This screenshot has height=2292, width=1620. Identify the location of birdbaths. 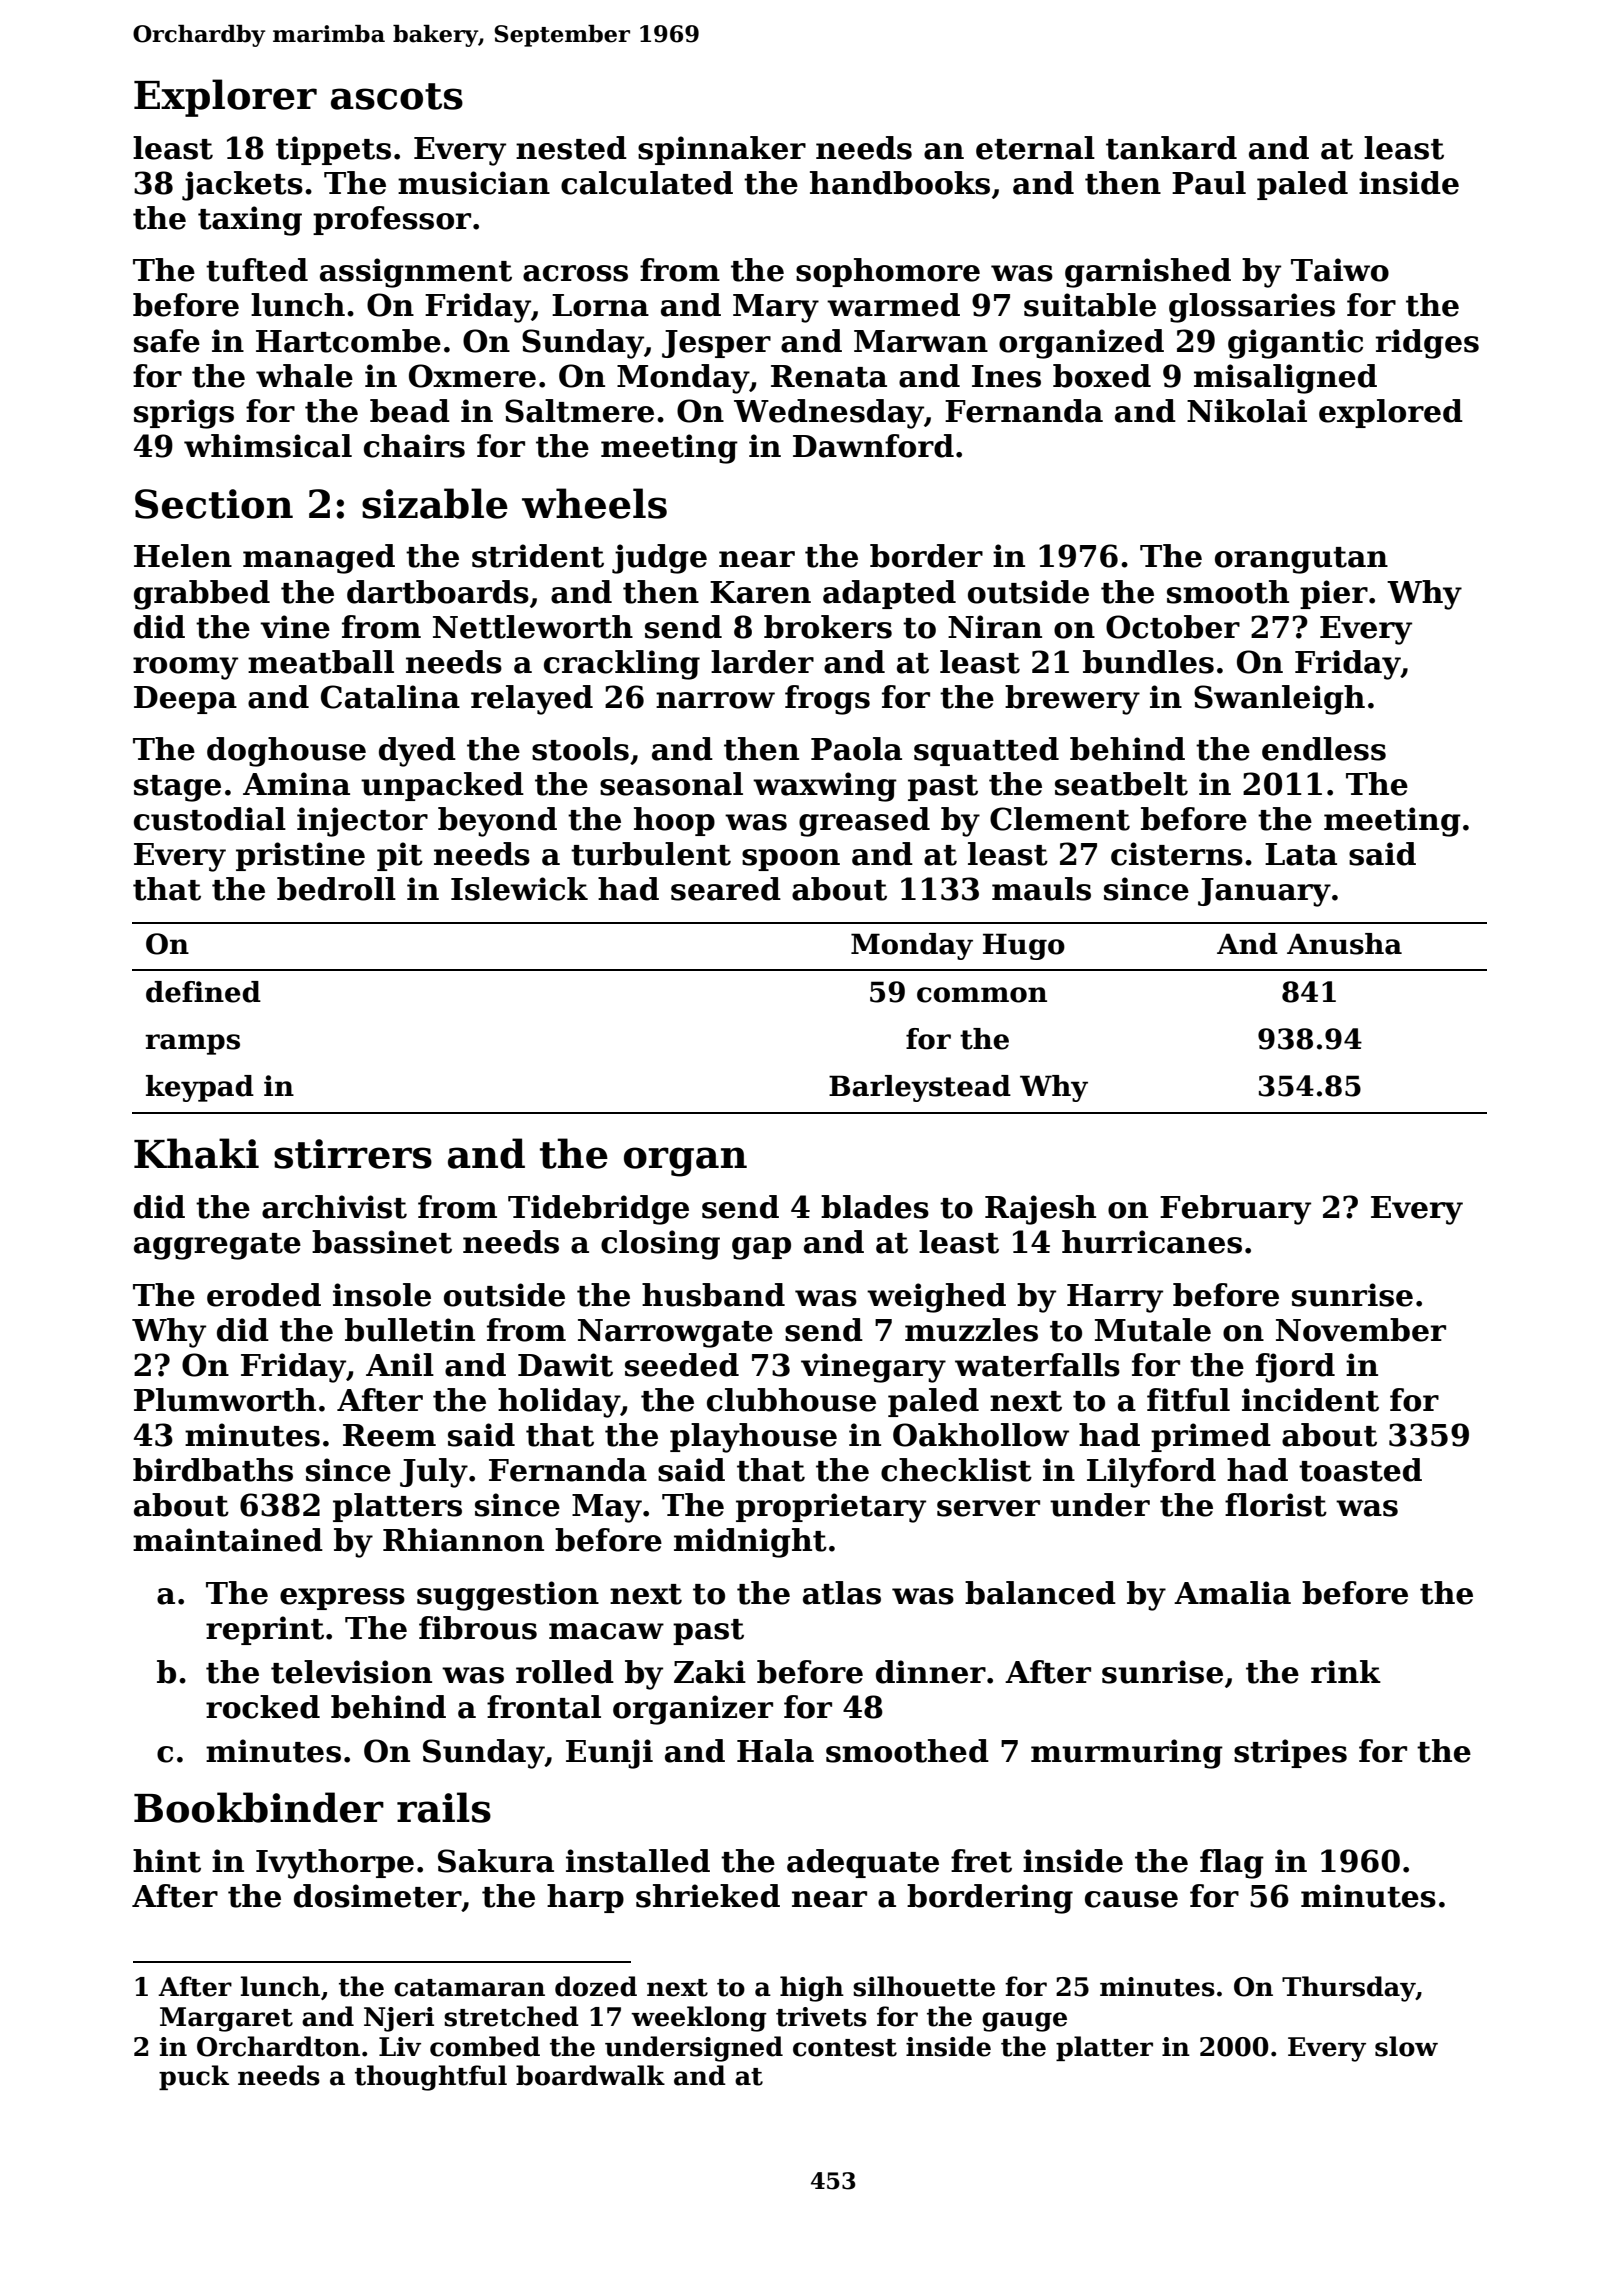
(213, 1470).
